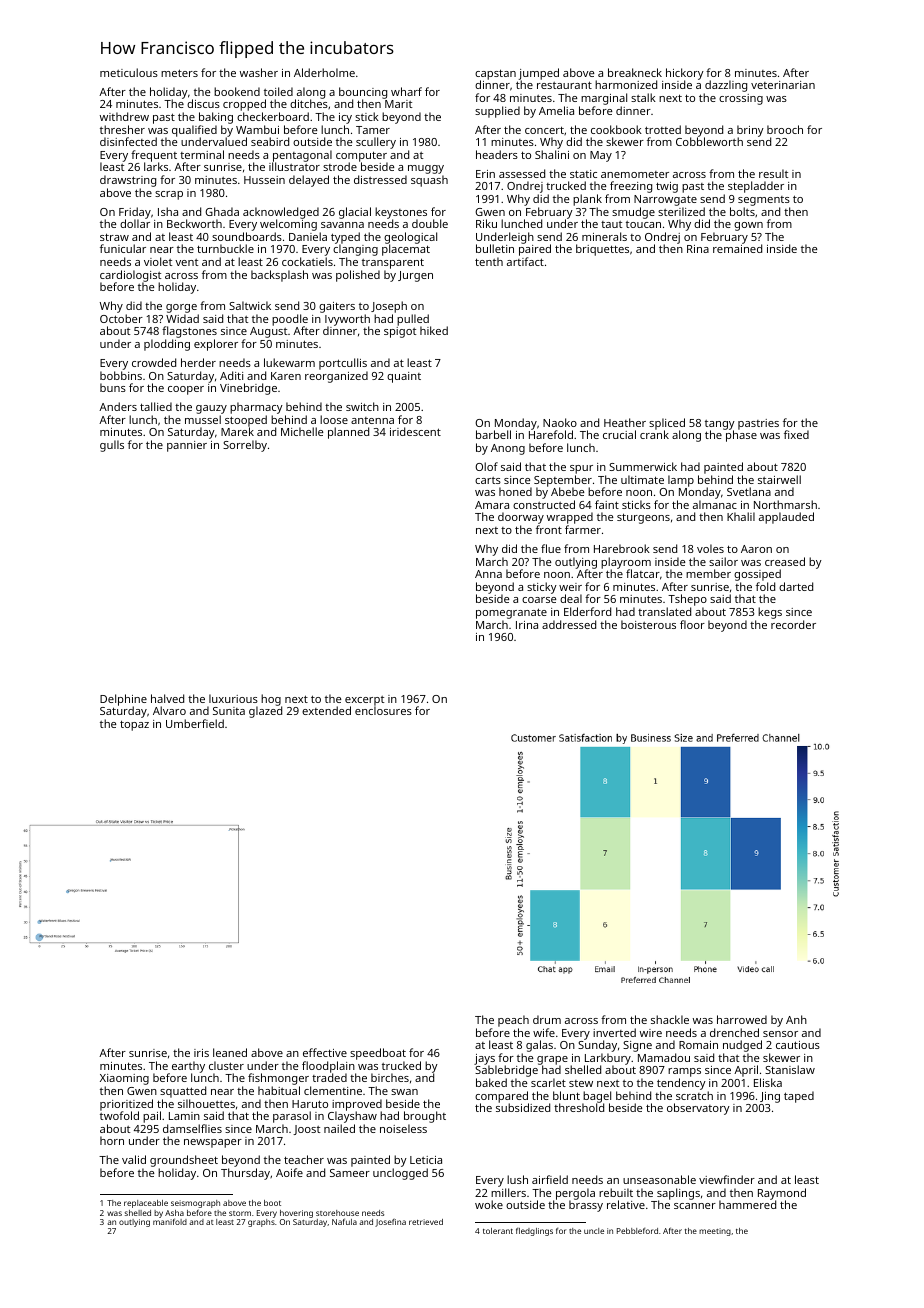  I want to click on tenth, so click(489, 261).
